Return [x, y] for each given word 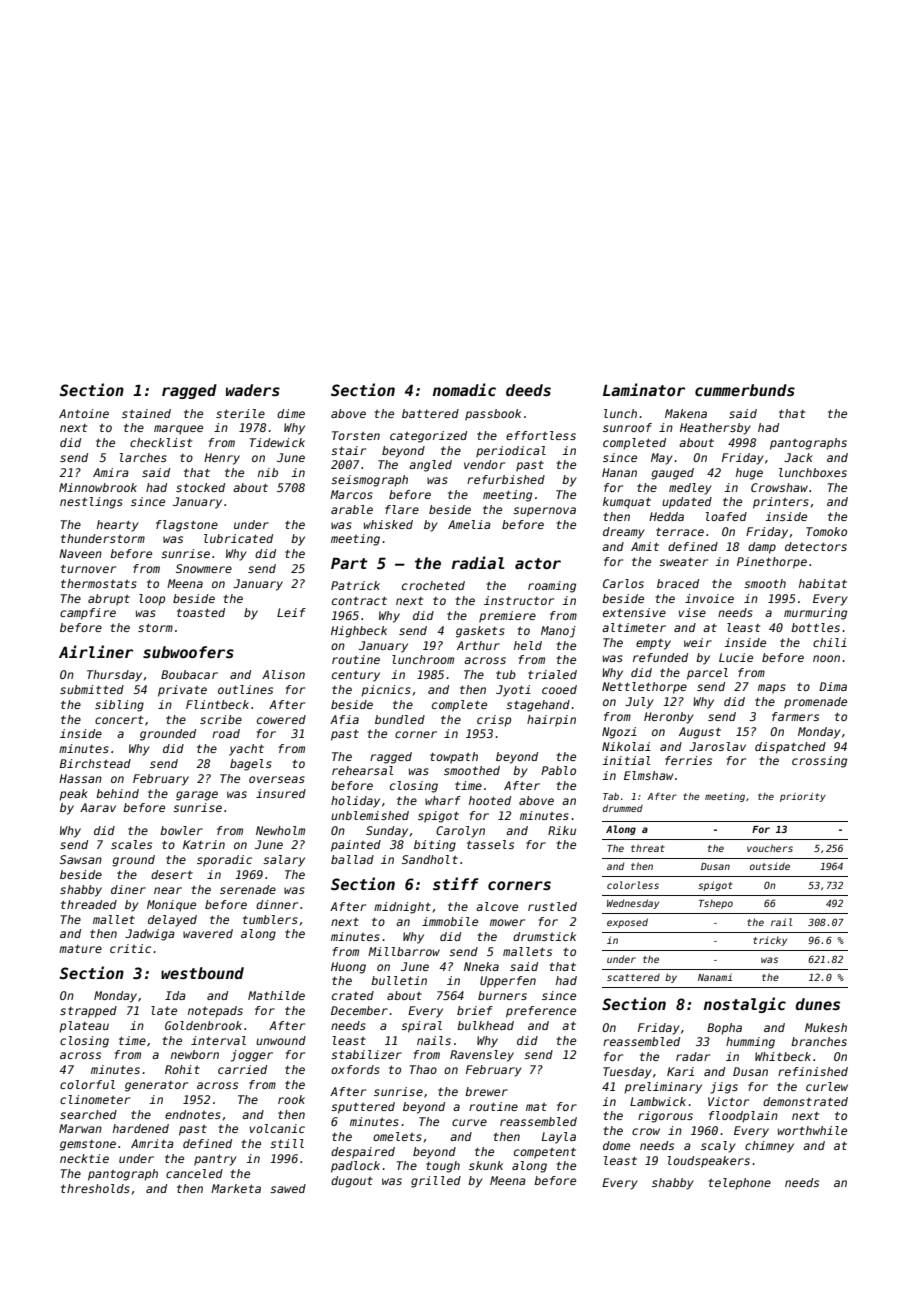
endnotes [193, 1114]
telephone [739, 1184]
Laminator [644, 389]
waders [253, 390]
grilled [436, 1182]
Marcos [351, 494]
